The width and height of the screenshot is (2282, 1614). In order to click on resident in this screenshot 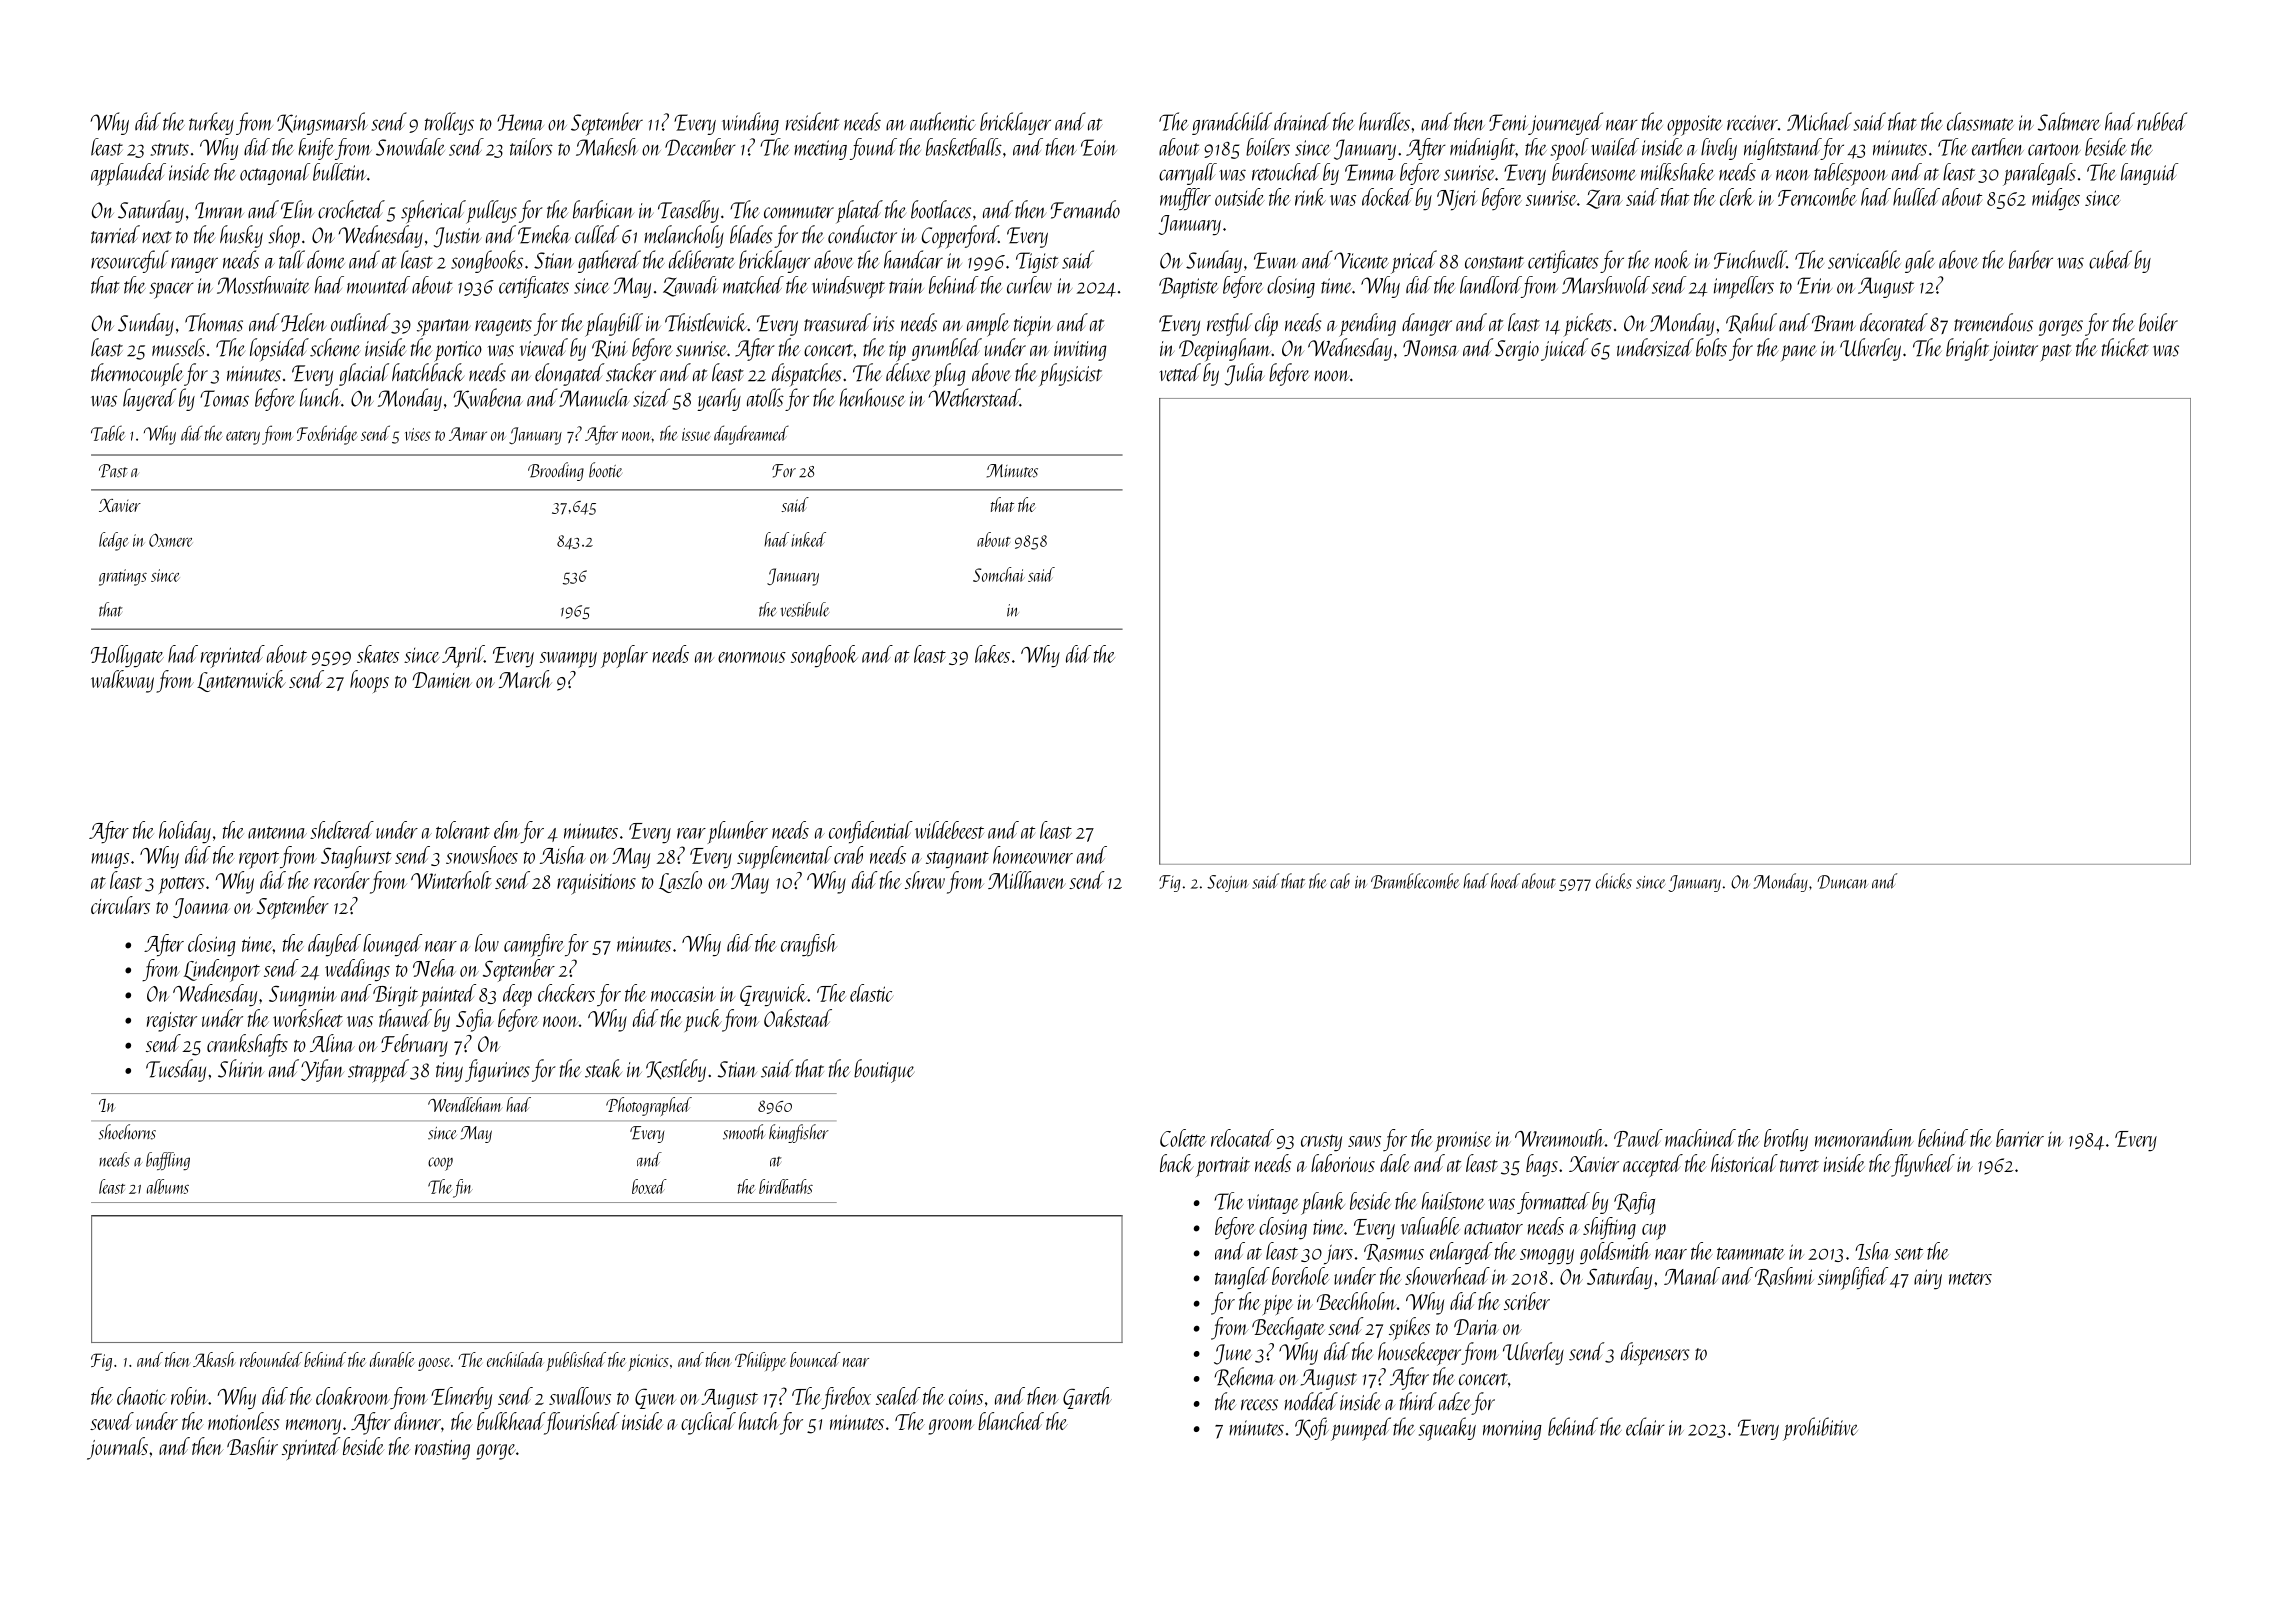, I will do `click(813, 121)`.
